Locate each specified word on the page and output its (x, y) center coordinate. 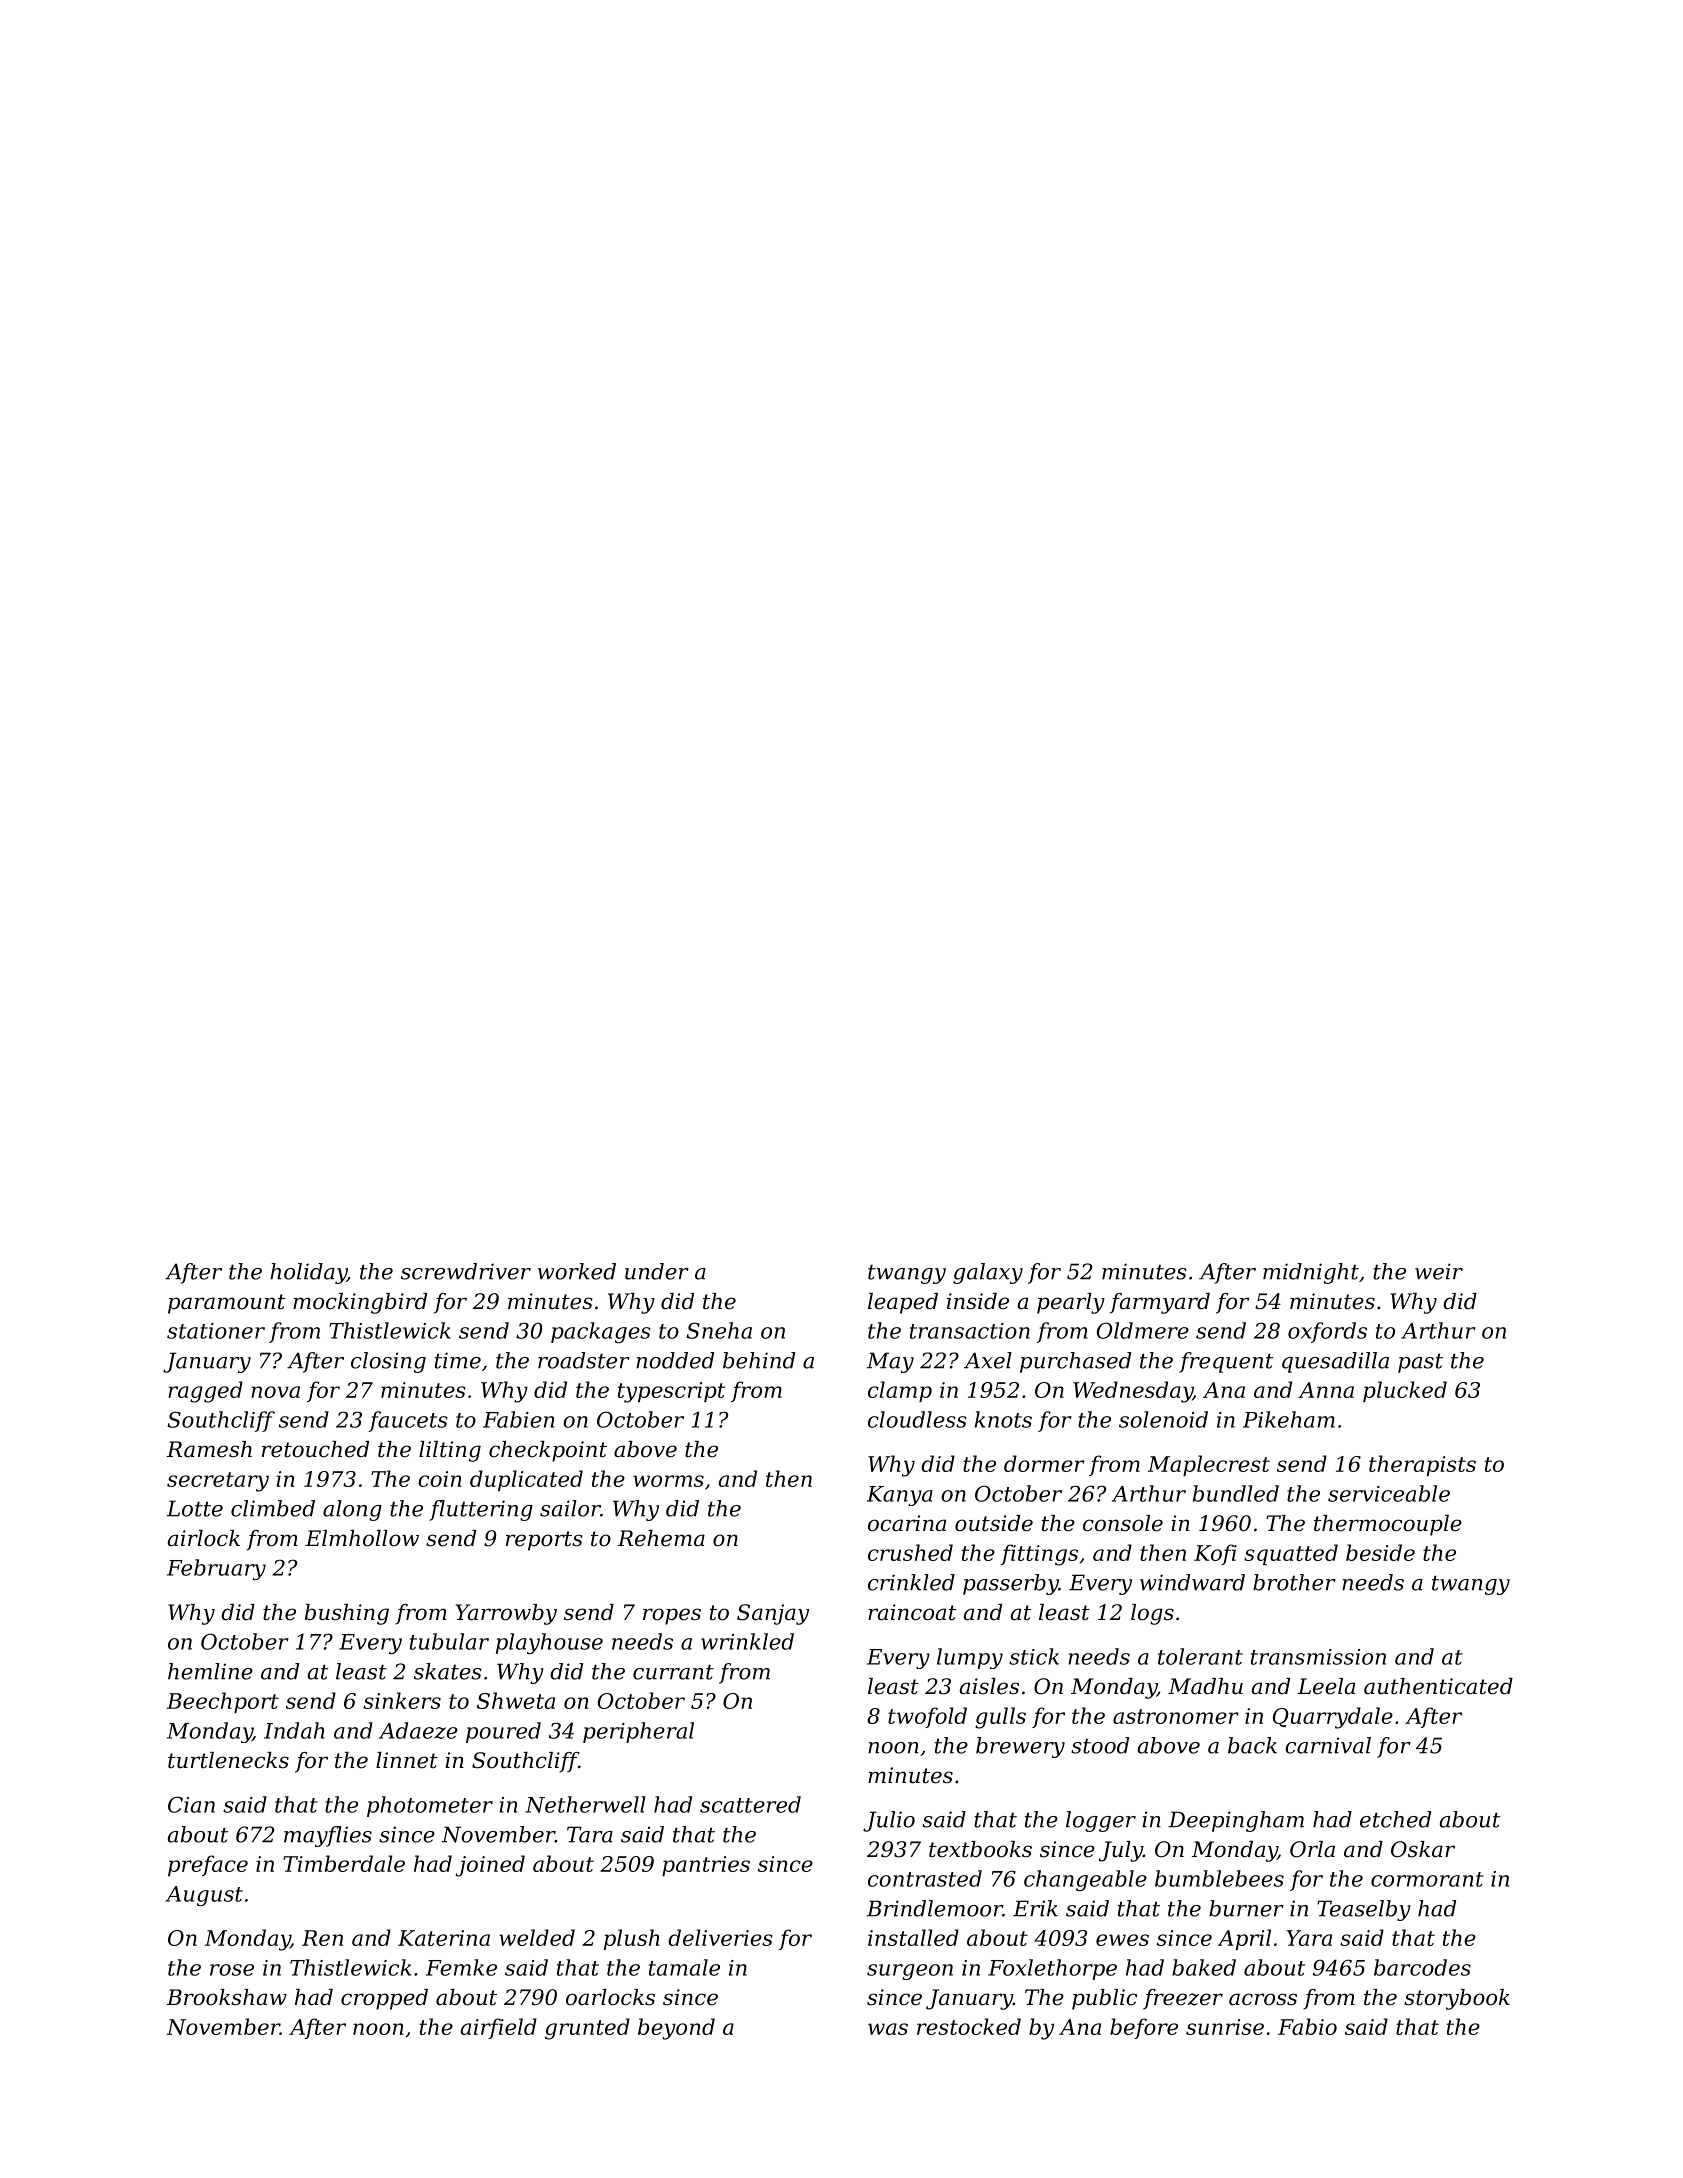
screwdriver (466, 1271)
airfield (498, 2028)
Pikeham (1289, 1419)
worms (668, 1481)
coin (440, 1479)
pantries (706, 1866)
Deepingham (1236, 1821)
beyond (676, 2029)
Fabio (1307, 2026)
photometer (430, 1806)
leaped (903, 1303)
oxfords (1327, 1332)
